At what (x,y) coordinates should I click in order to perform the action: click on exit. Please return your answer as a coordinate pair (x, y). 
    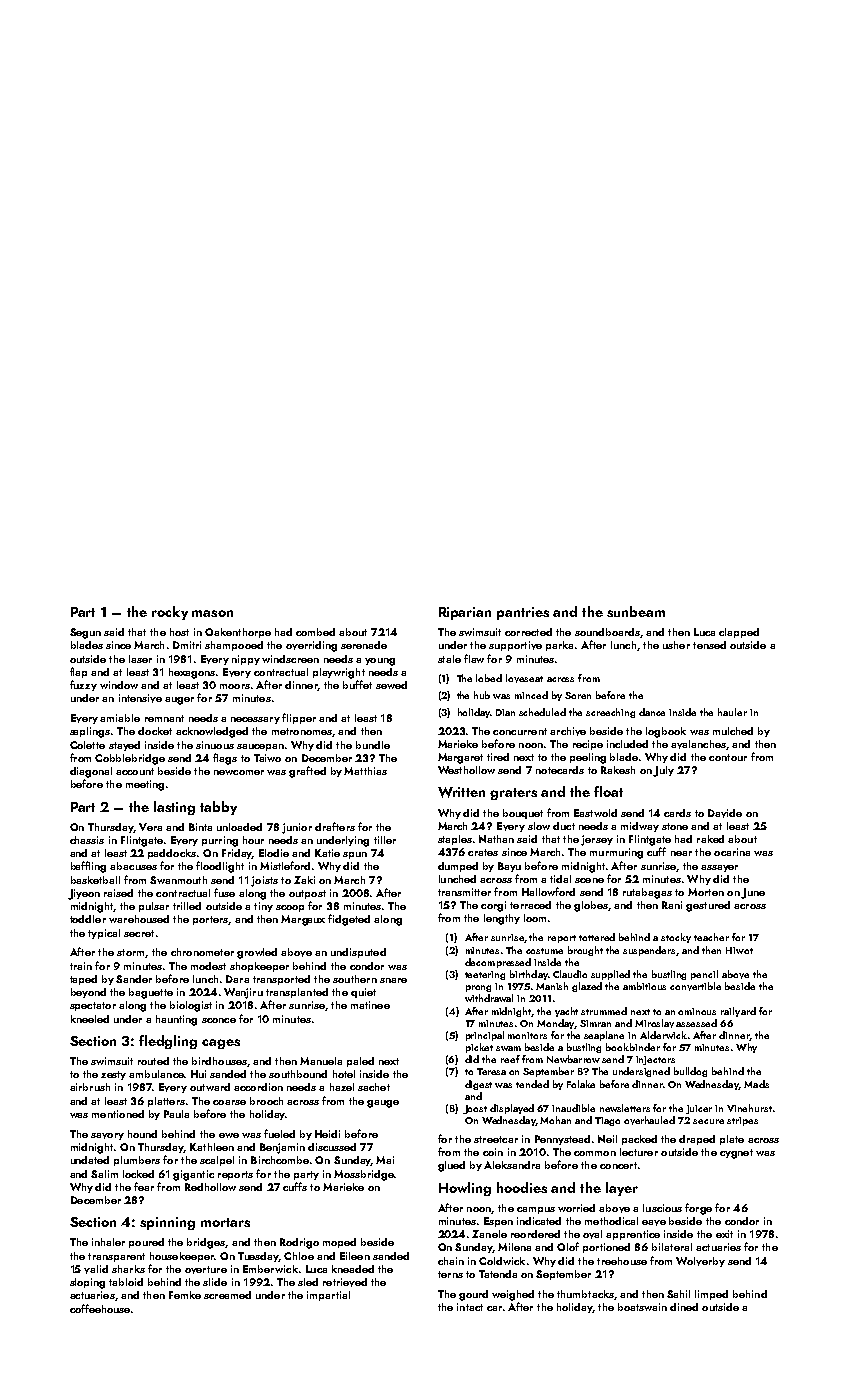
    Looking at the image, I should click on (724, 1234).
